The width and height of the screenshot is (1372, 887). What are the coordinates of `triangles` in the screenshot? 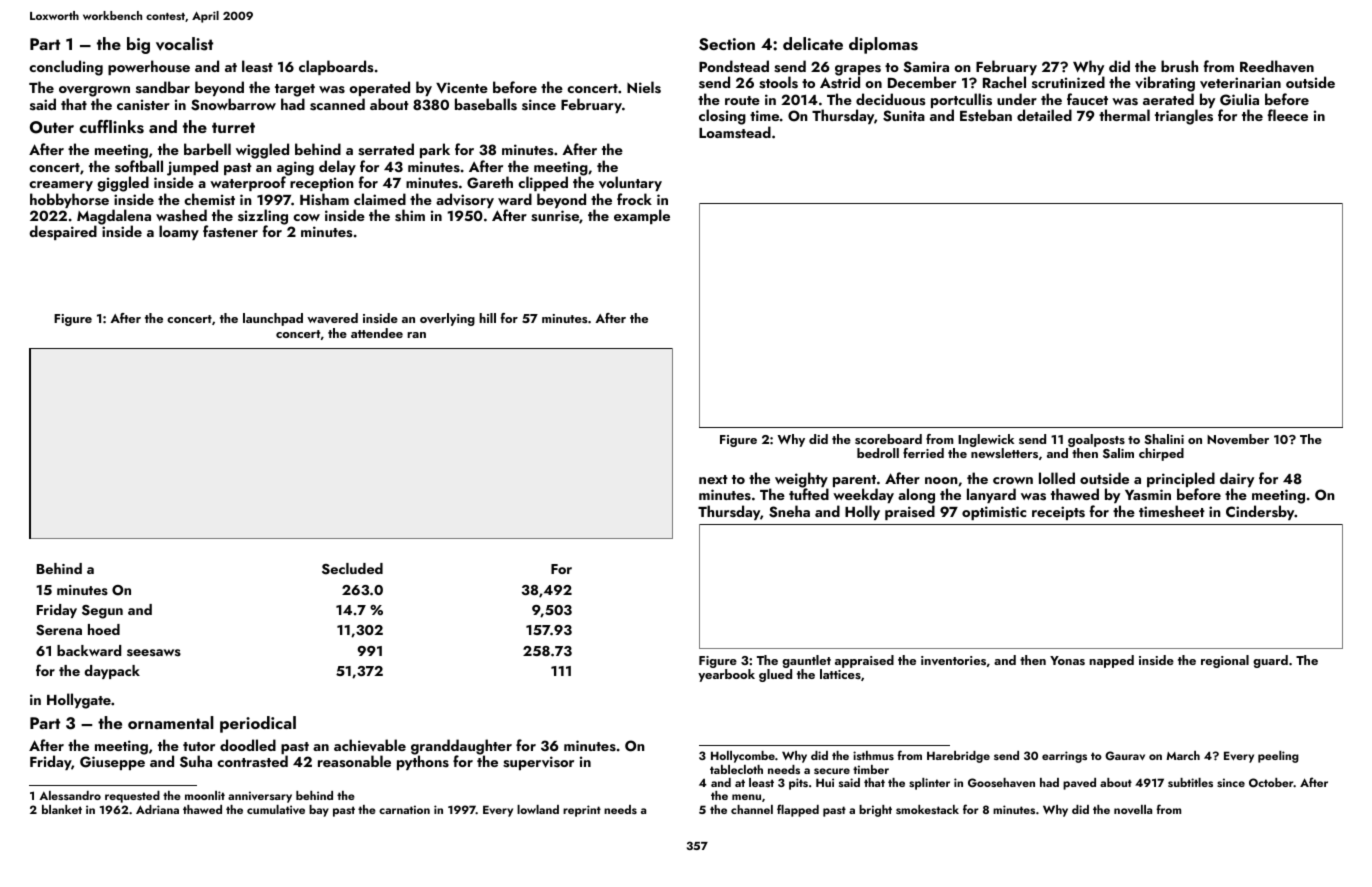 It's located at (1184, 117).
